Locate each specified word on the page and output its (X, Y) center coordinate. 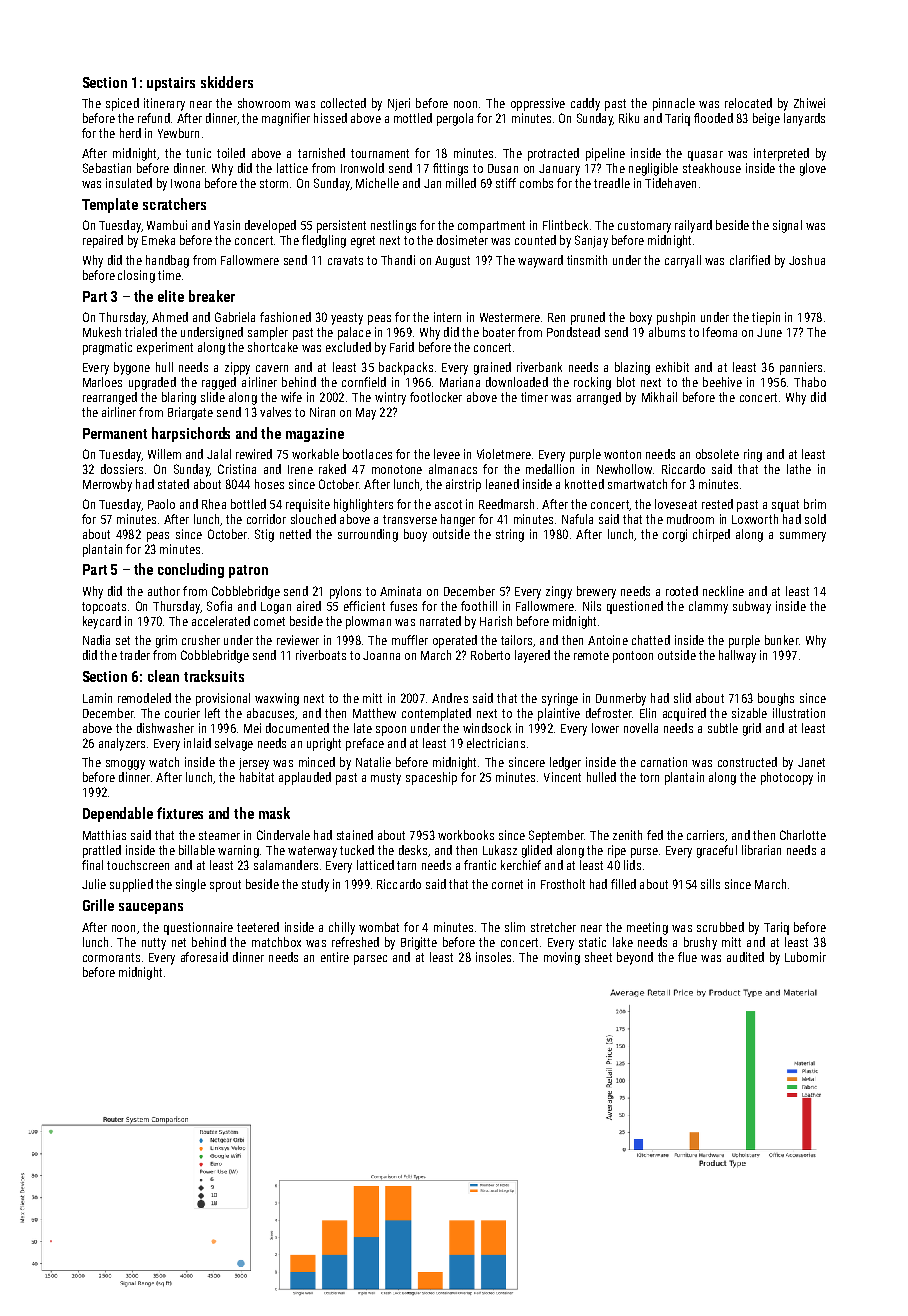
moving (562, 958)
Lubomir (805, 957)
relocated (748, 103)
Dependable (118, 814)
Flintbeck (565, 225)
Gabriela (235, 317)
